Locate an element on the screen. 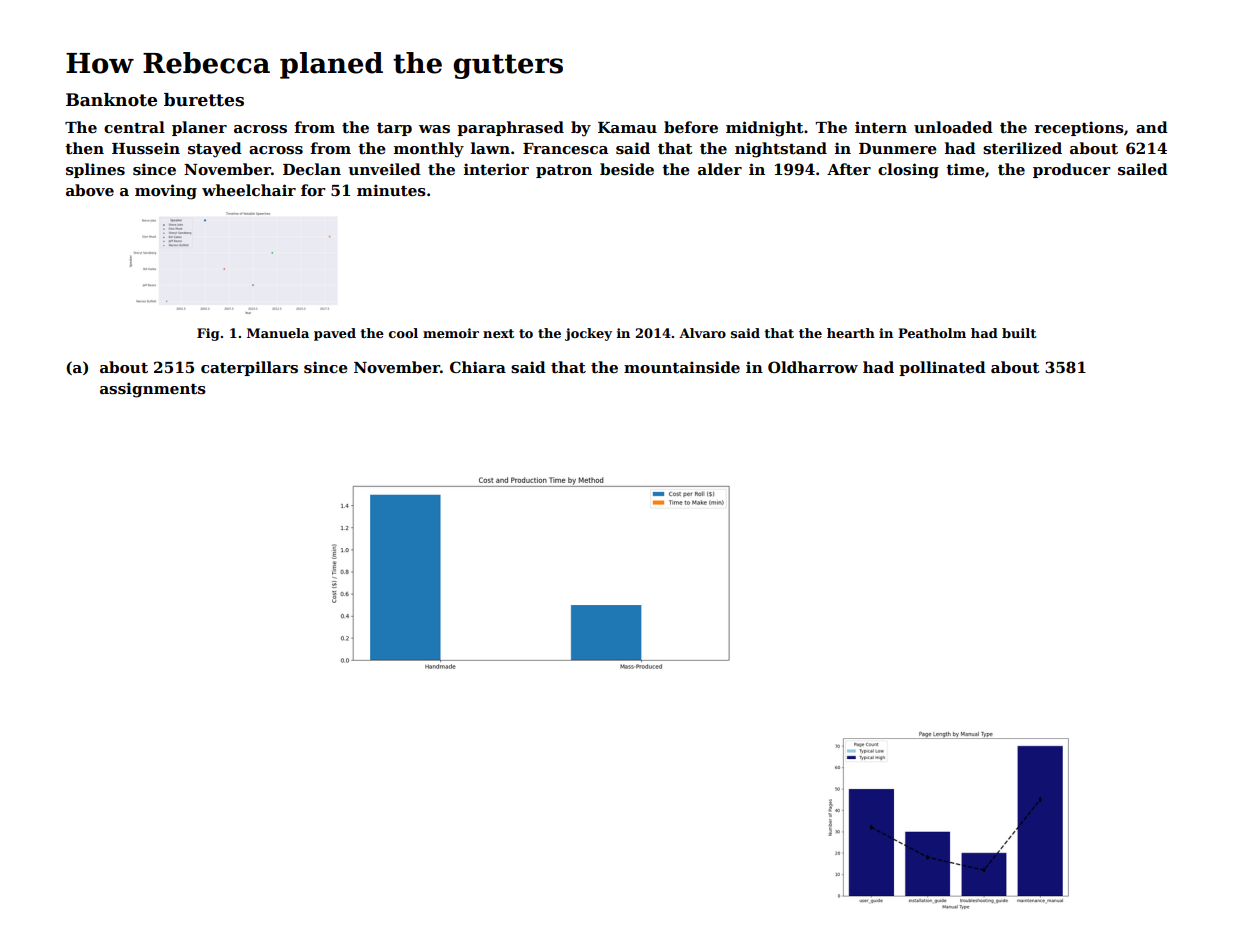 This screenshot has width=1233, height=952. paved is located at coordinates (335, 334).
